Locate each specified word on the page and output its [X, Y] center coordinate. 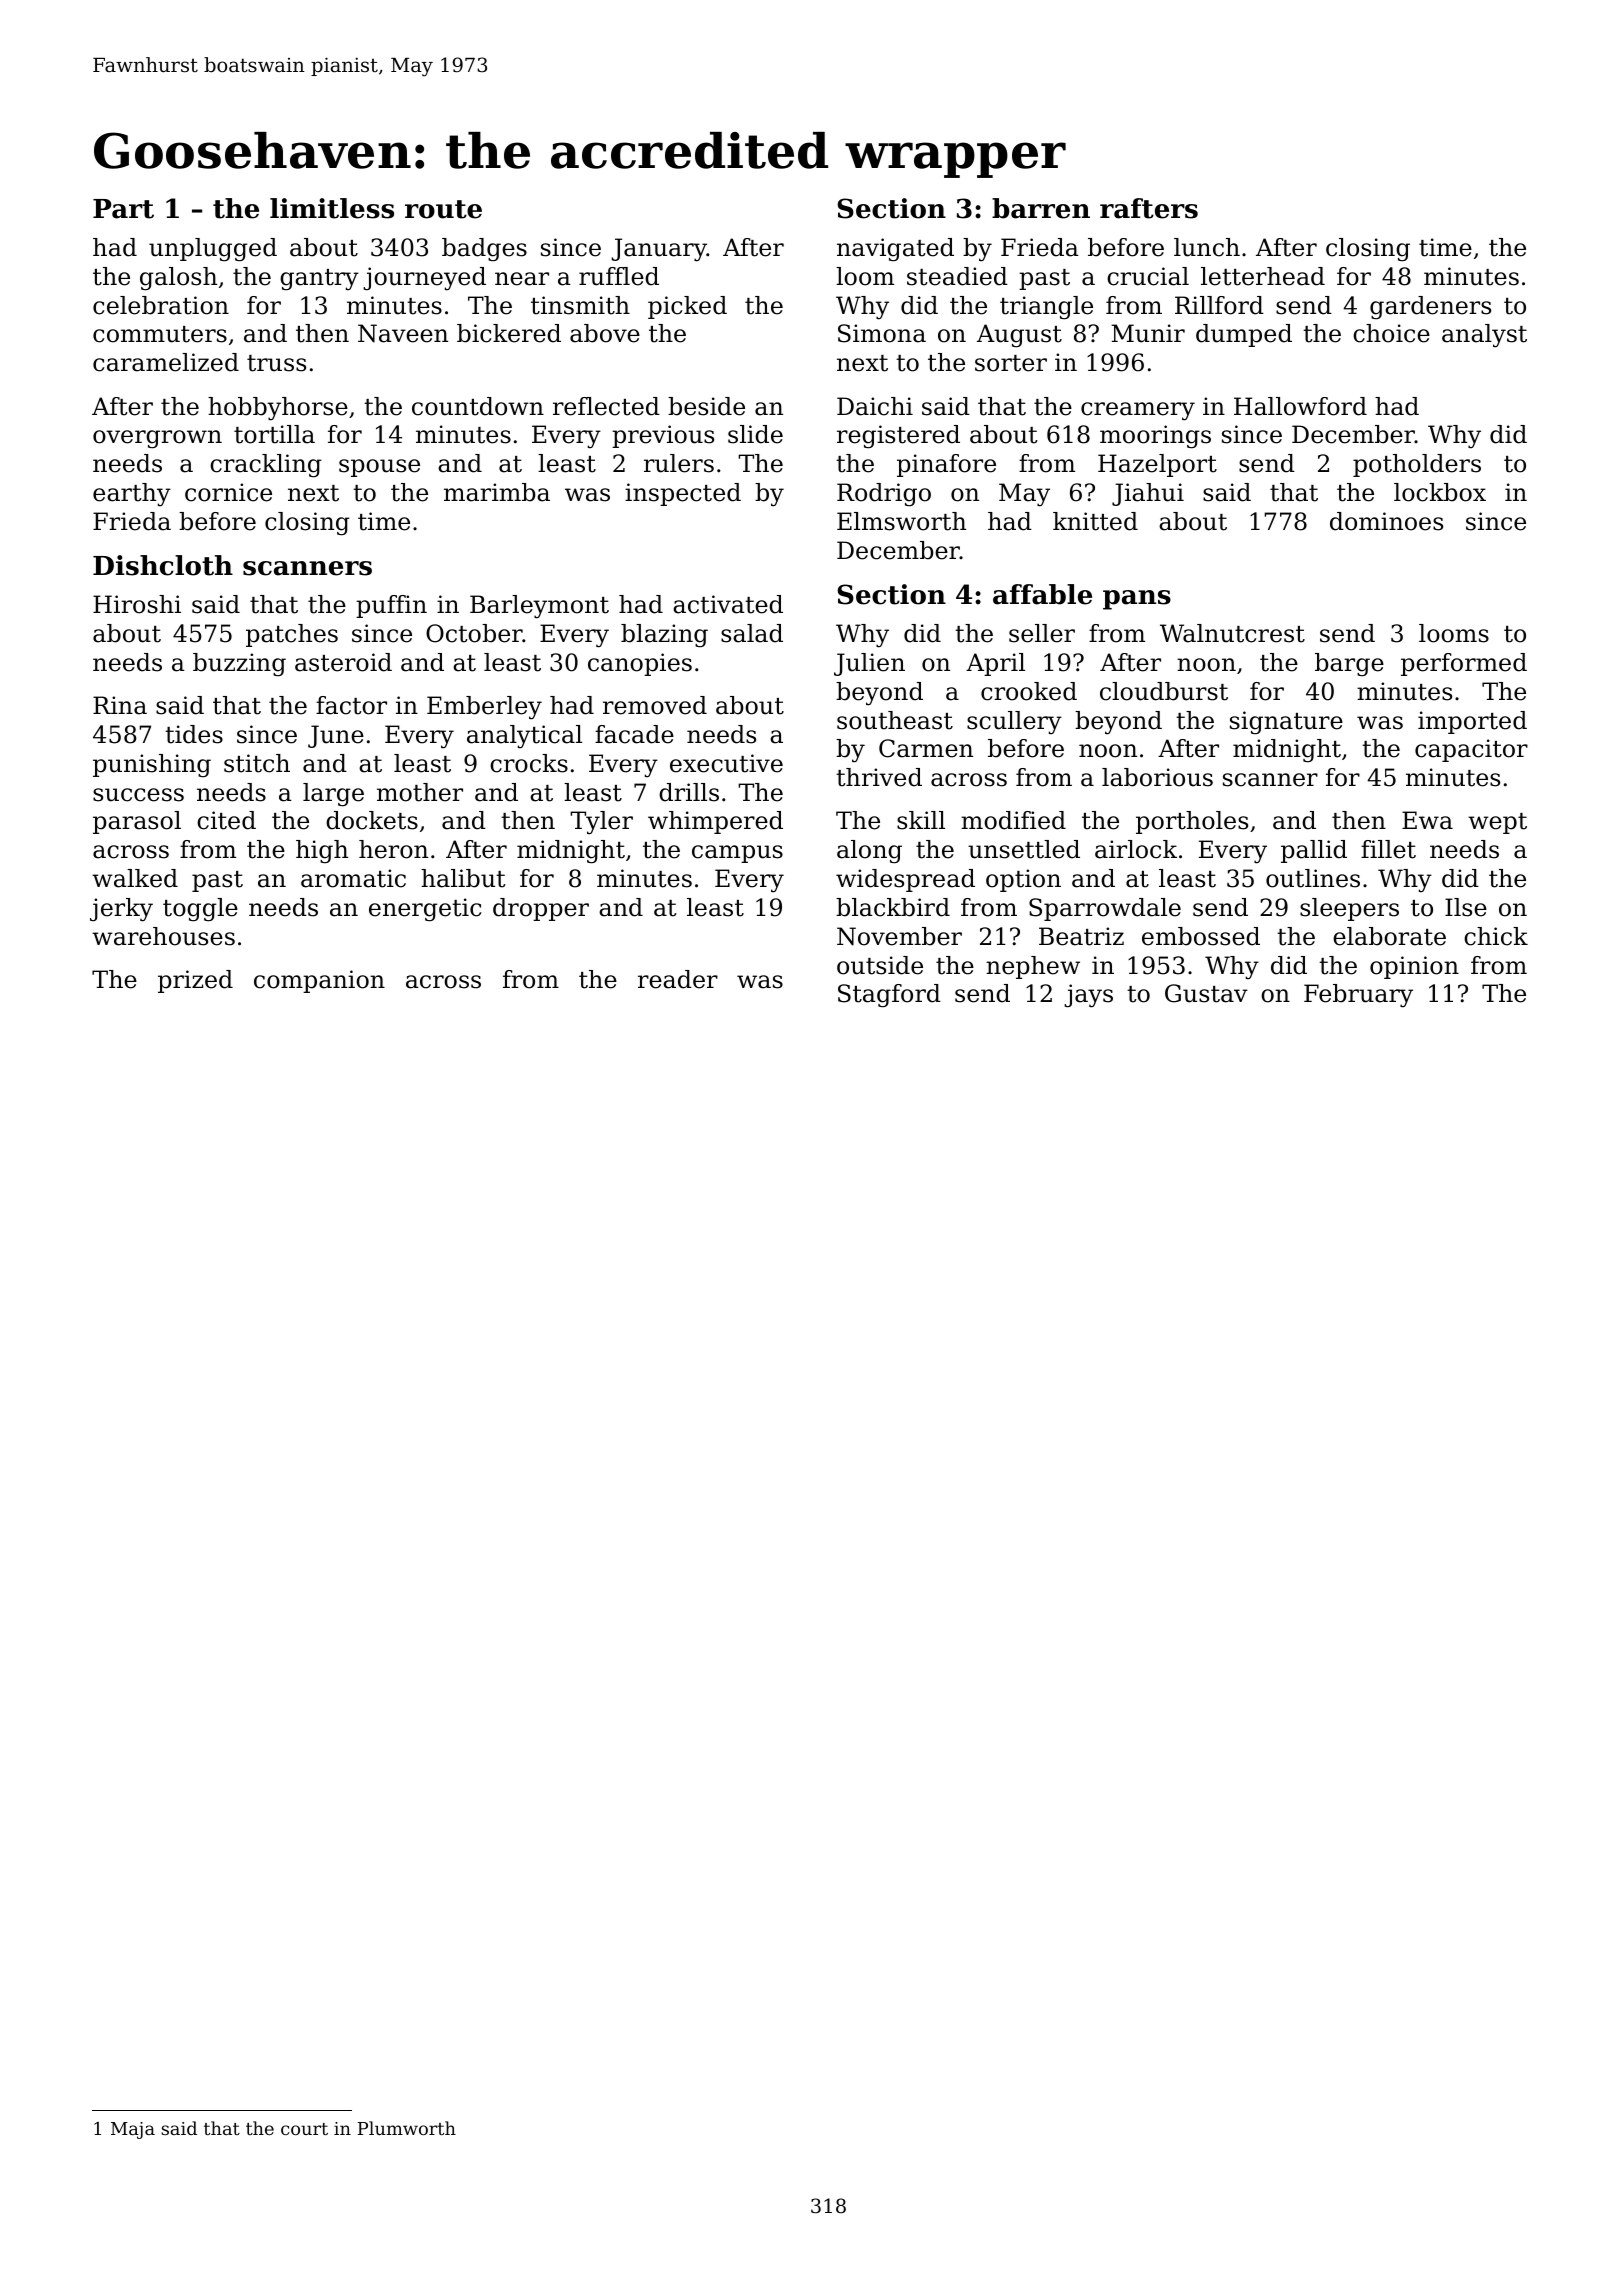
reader [678, 979]
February [1358, 996]
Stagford [889, 995]
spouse [379, 468]
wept [1497, 823]
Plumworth [407, 2128]
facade [634, 734]
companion [319, 981]
